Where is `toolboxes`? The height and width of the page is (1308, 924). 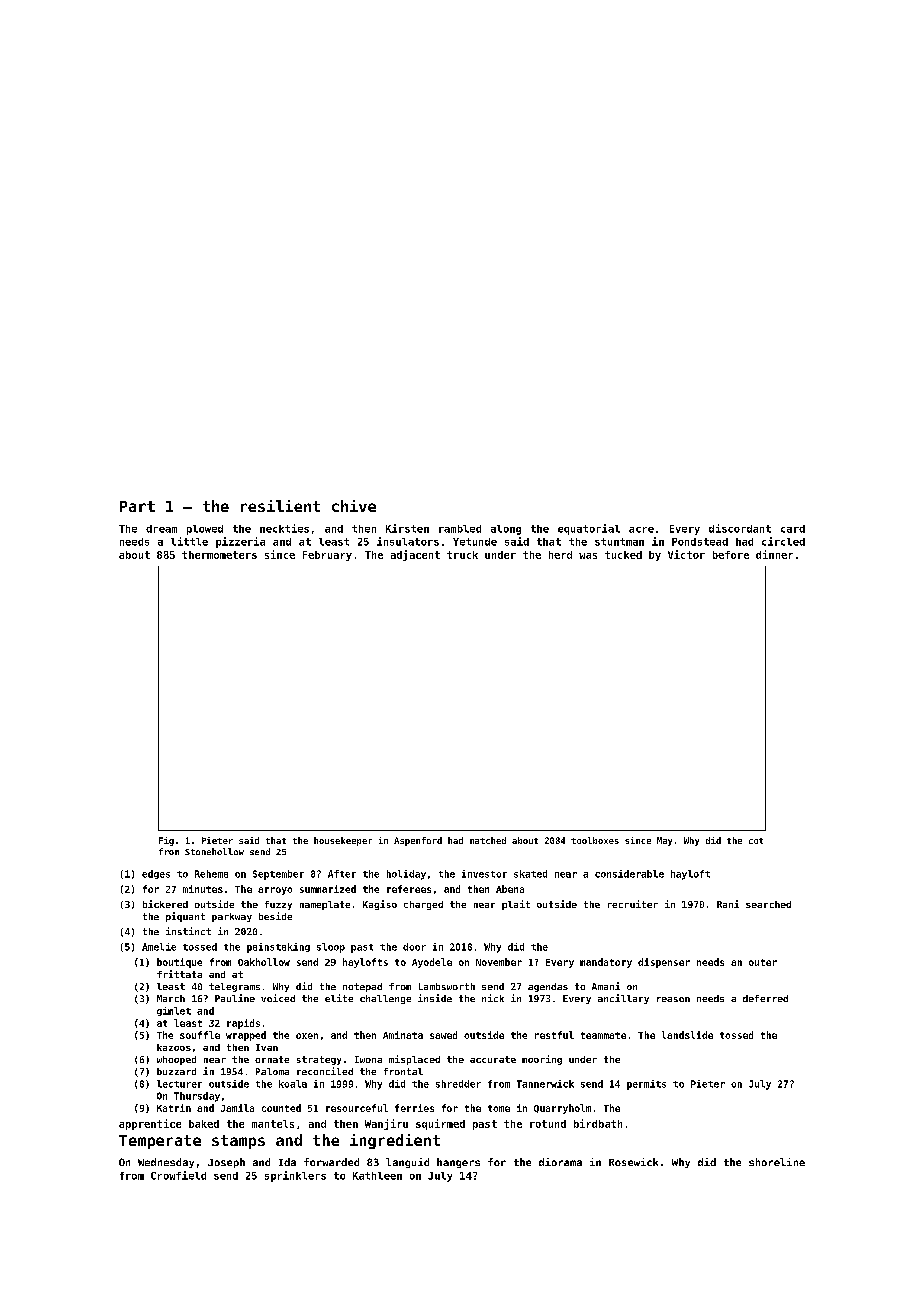 toolboxes is located at coordinates (595, 840).
